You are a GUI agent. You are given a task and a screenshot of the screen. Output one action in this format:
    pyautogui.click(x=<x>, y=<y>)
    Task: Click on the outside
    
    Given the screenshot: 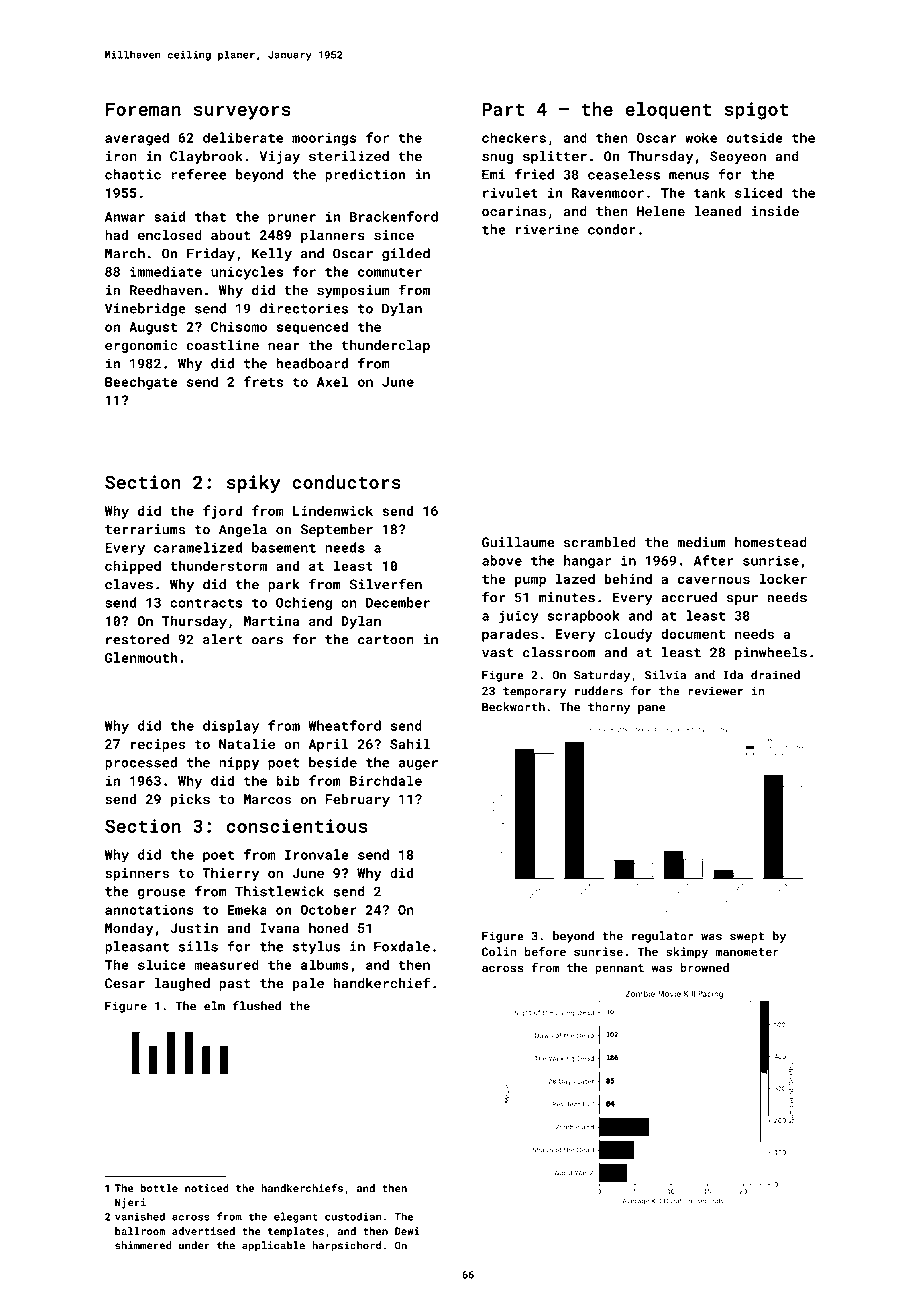 What is the action you would take?
    pyautogui.click(x=754, y=137)
